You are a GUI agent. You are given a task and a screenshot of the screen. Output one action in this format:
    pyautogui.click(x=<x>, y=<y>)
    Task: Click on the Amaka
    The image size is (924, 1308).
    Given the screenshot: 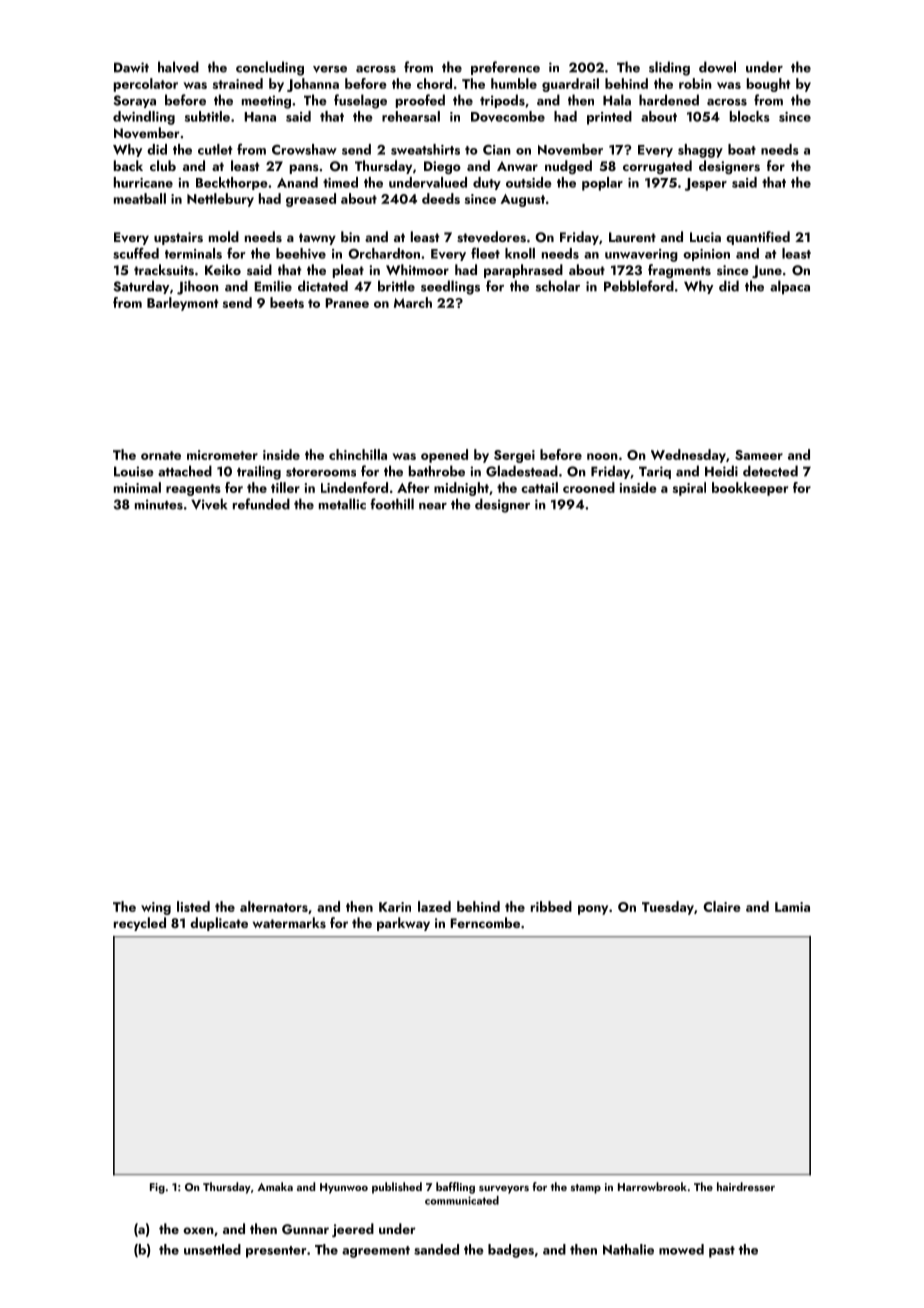 What is the action you would take?
    pyautogui.click(x=275, y=1186)
